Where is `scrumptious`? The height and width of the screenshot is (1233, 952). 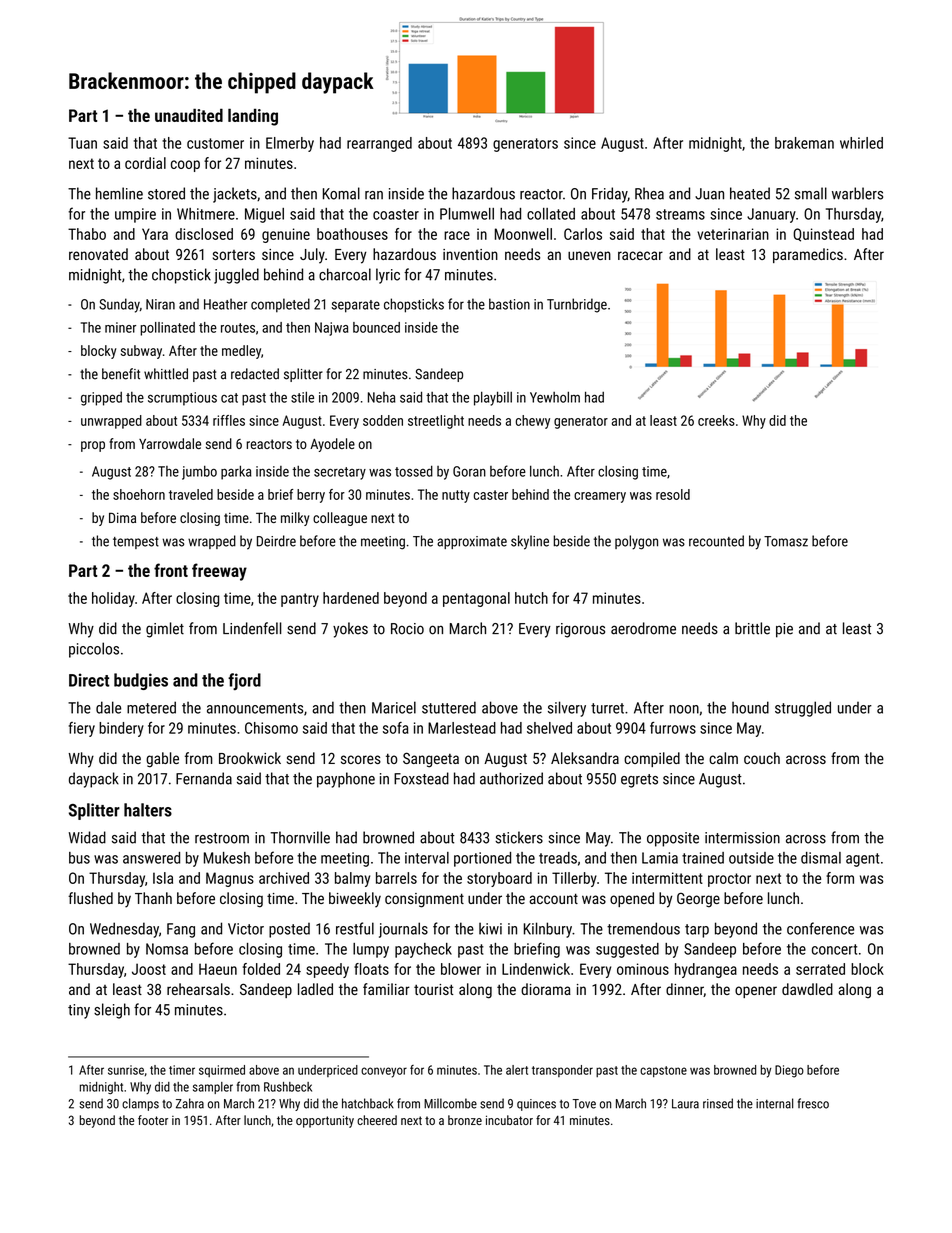
scrumptious is located at coordinates (182, 399).
